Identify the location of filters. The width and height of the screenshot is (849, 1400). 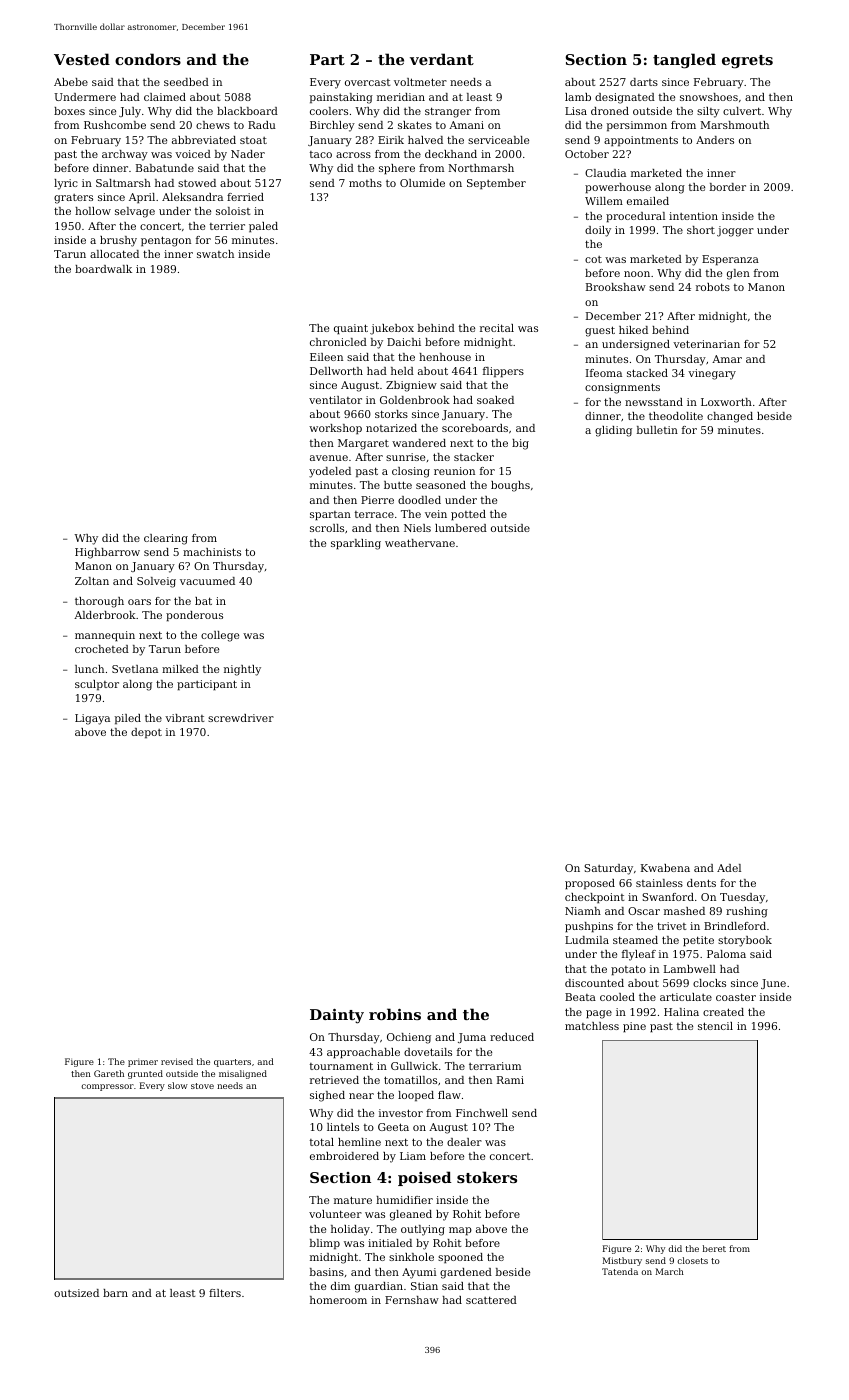
(225, 1293).
